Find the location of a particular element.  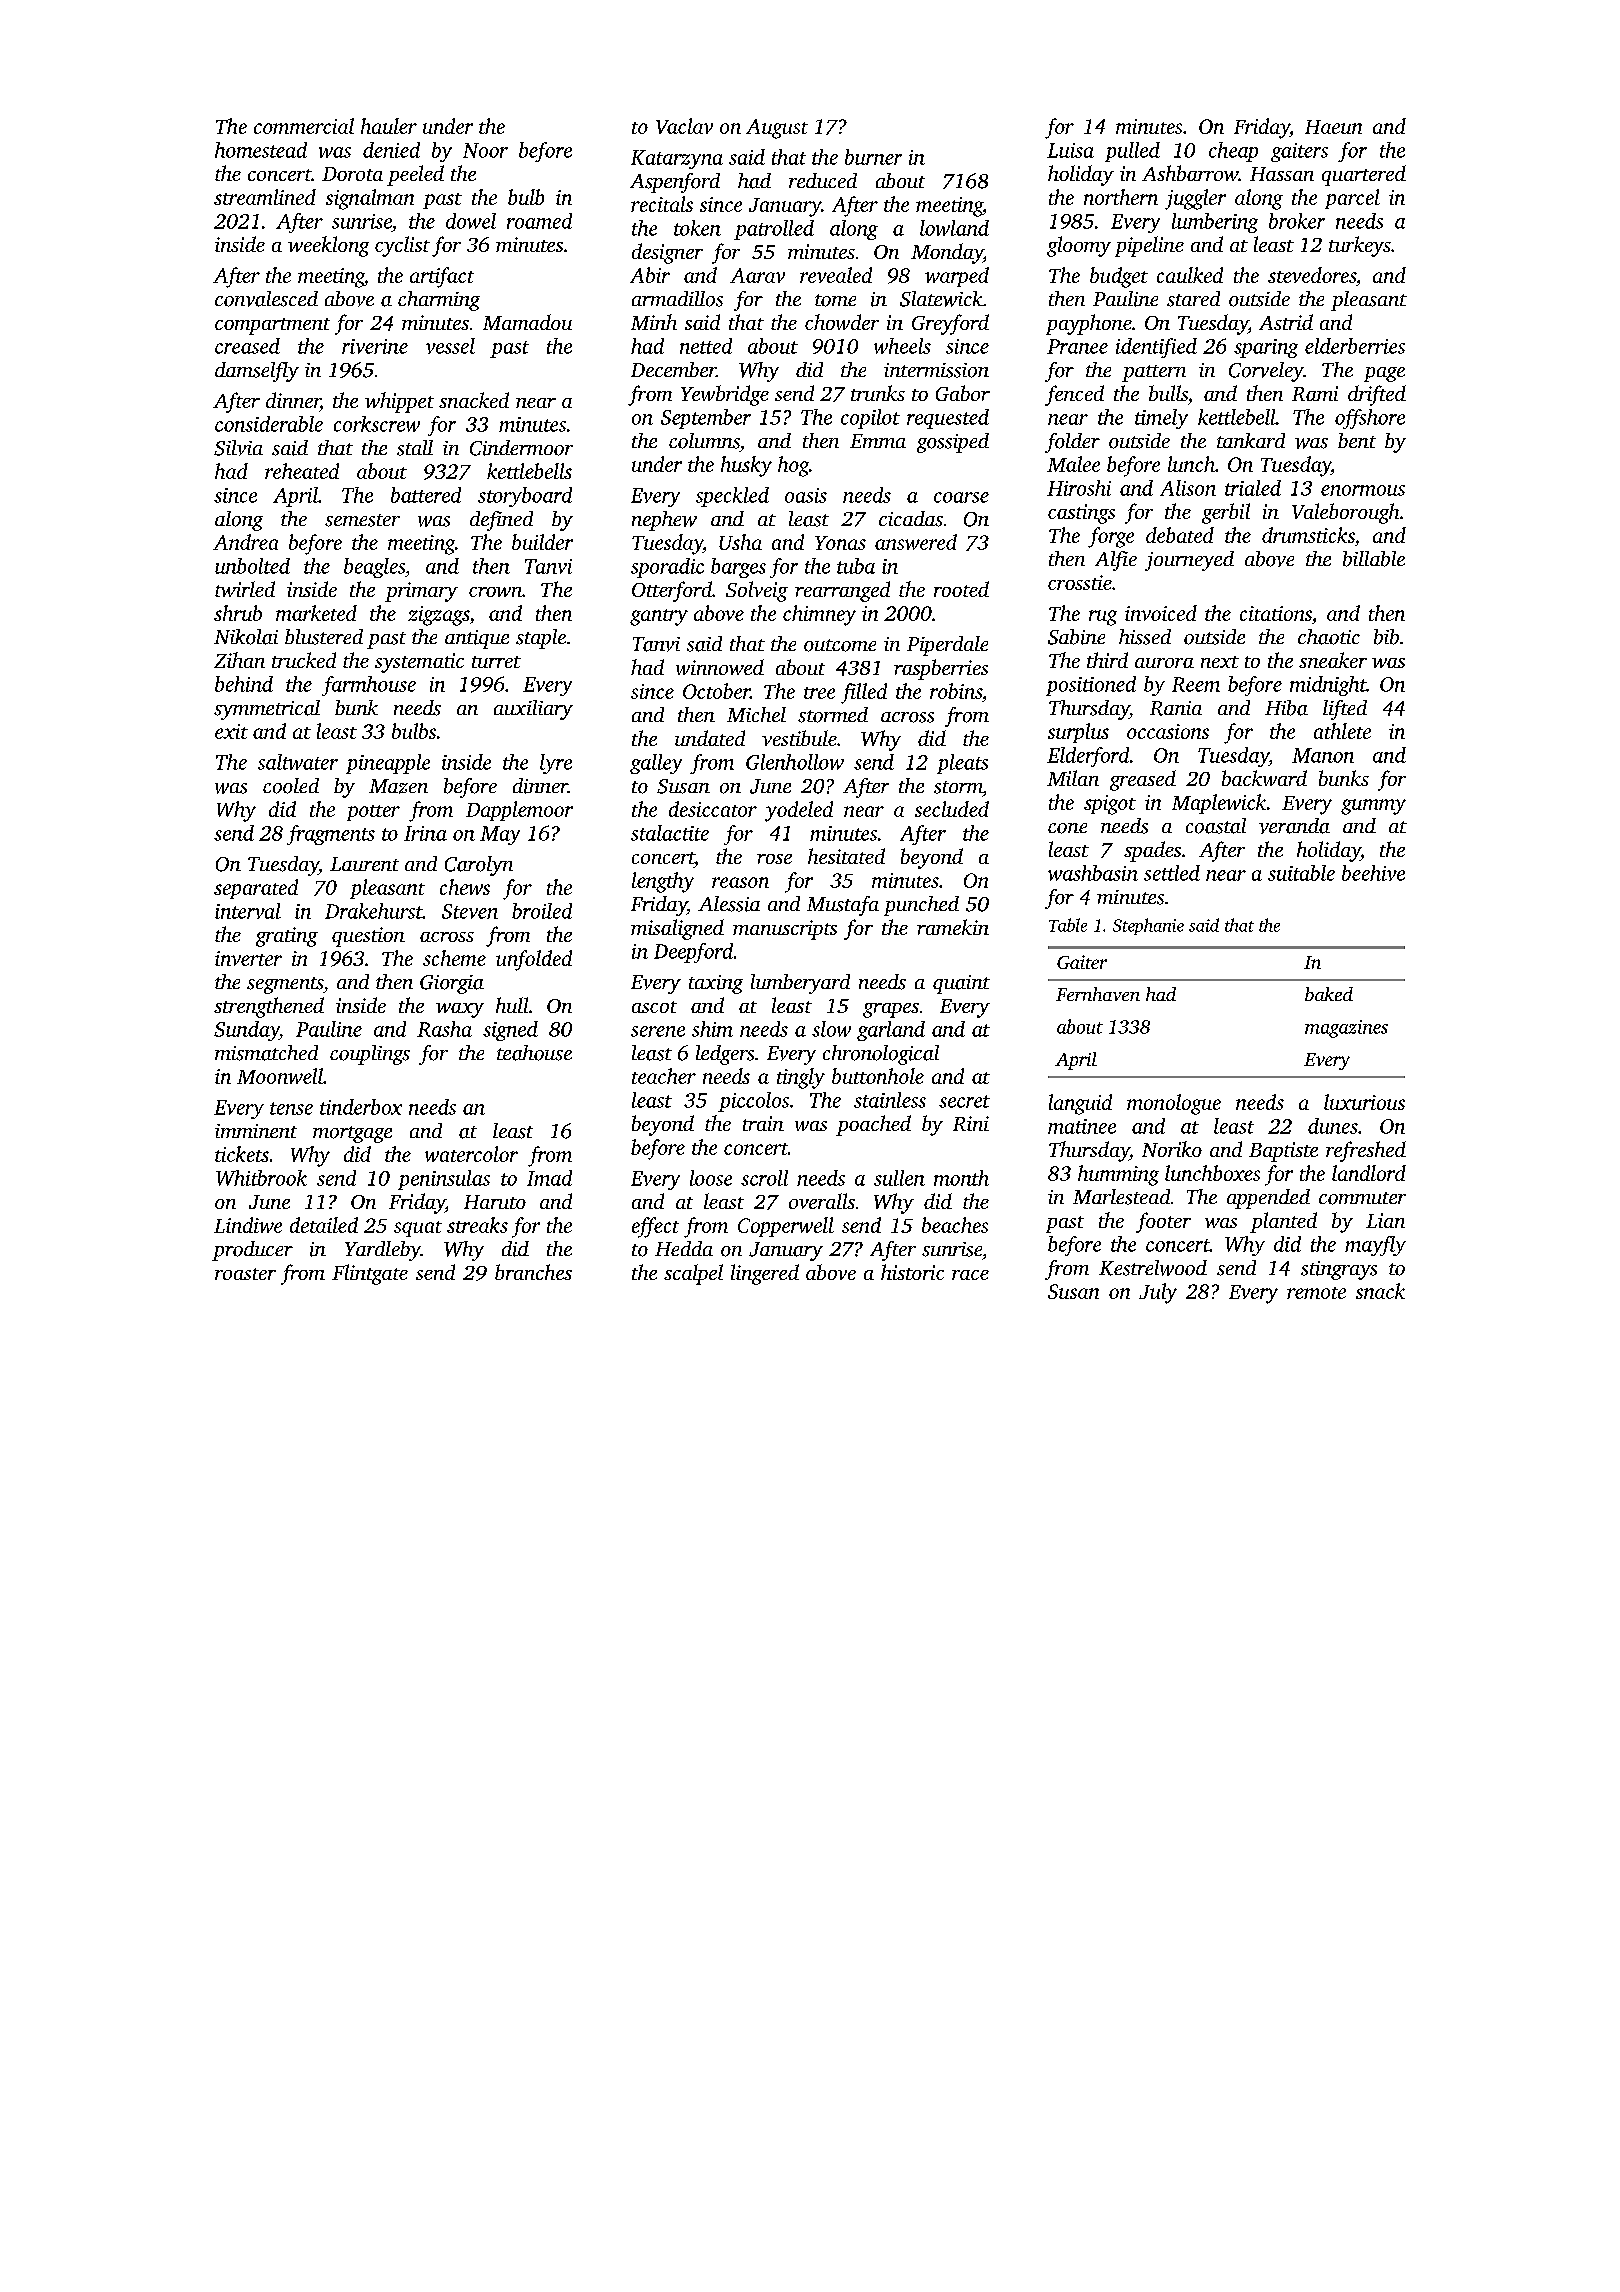

ramekin is located at coordinates (953, 927).
